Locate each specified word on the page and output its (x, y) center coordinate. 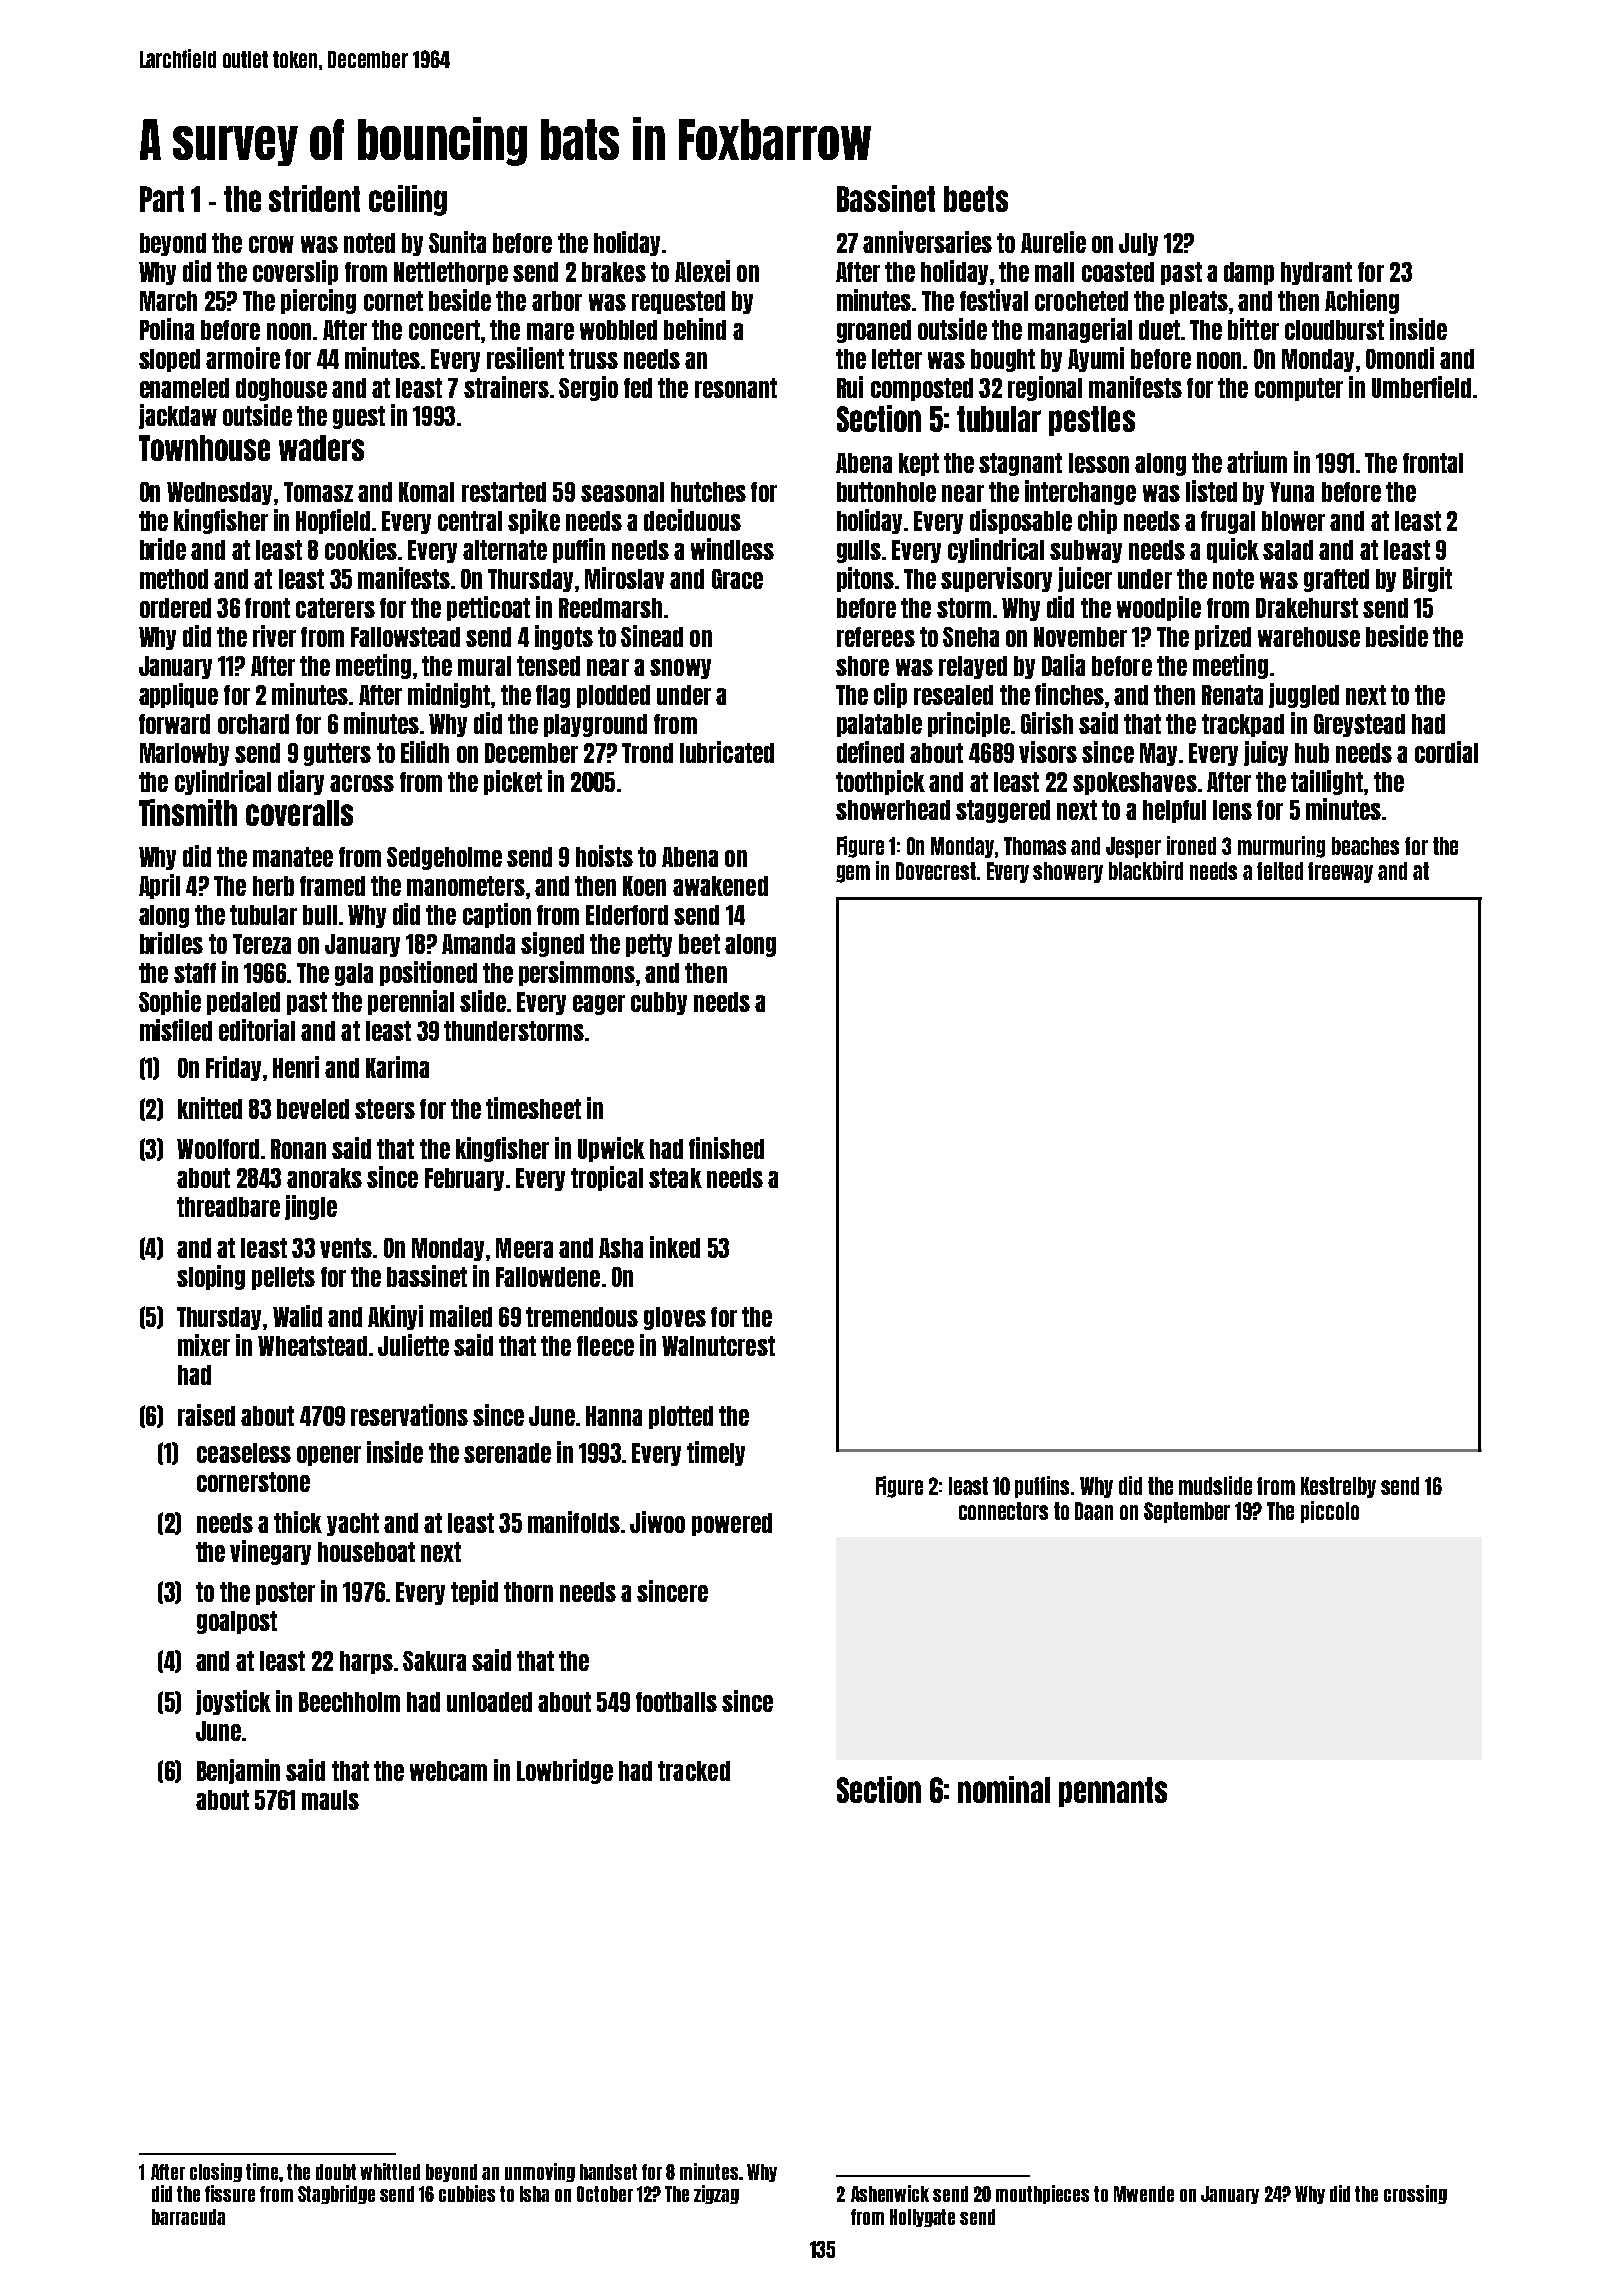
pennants (1113, 1792)
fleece (605, 1346)
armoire (243, 358)
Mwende (1144, 2194)
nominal (1004, 1789)
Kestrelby (1338, 1487)
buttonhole (886, 492)
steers (385, 1109)
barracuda (188, 2217)
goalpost (237, 1622)
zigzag (716, 2194)
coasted (1118, 272)
